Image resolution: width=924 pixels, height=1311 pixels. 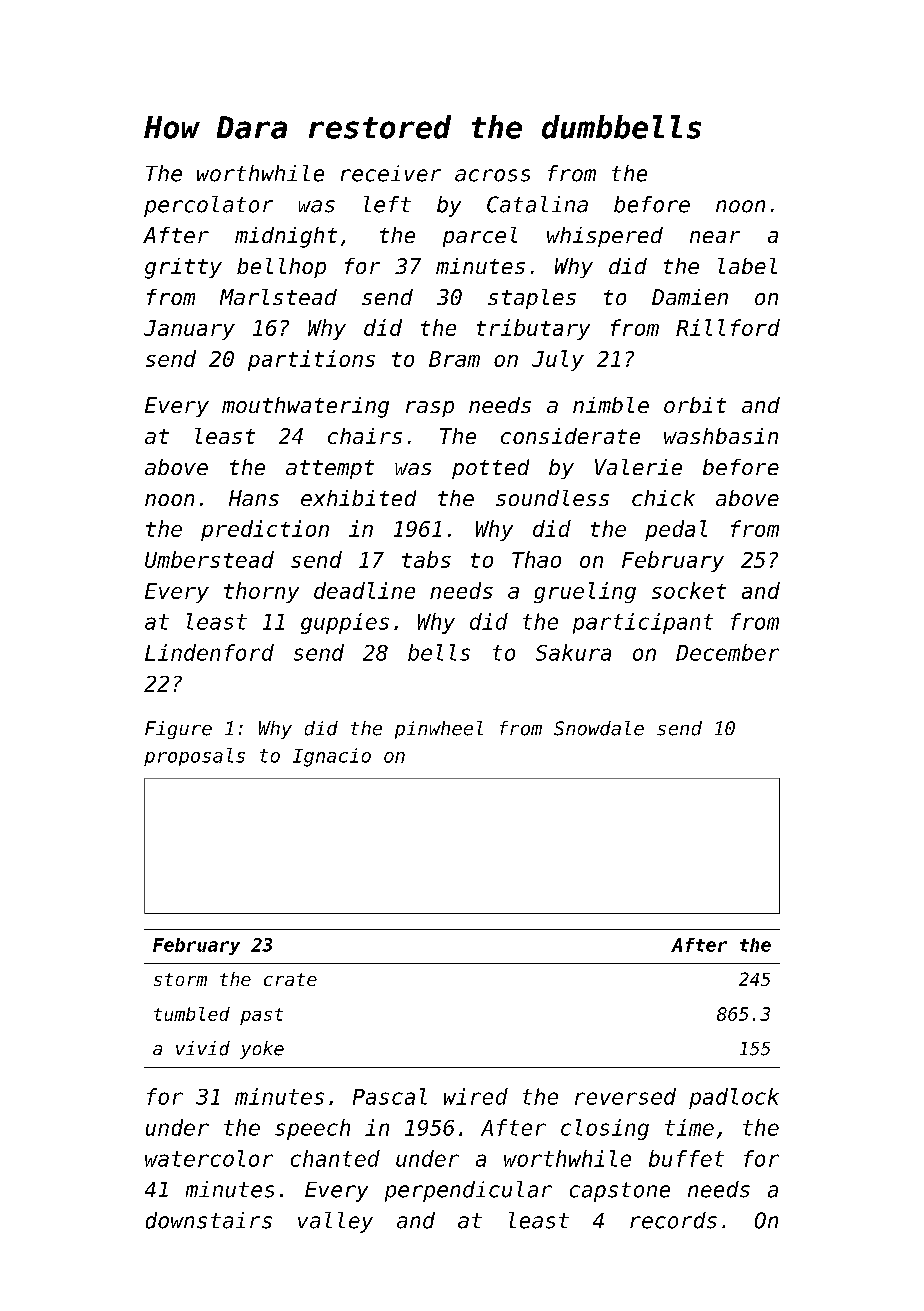 I want to click on thorny, so click(x=261, y=592).
